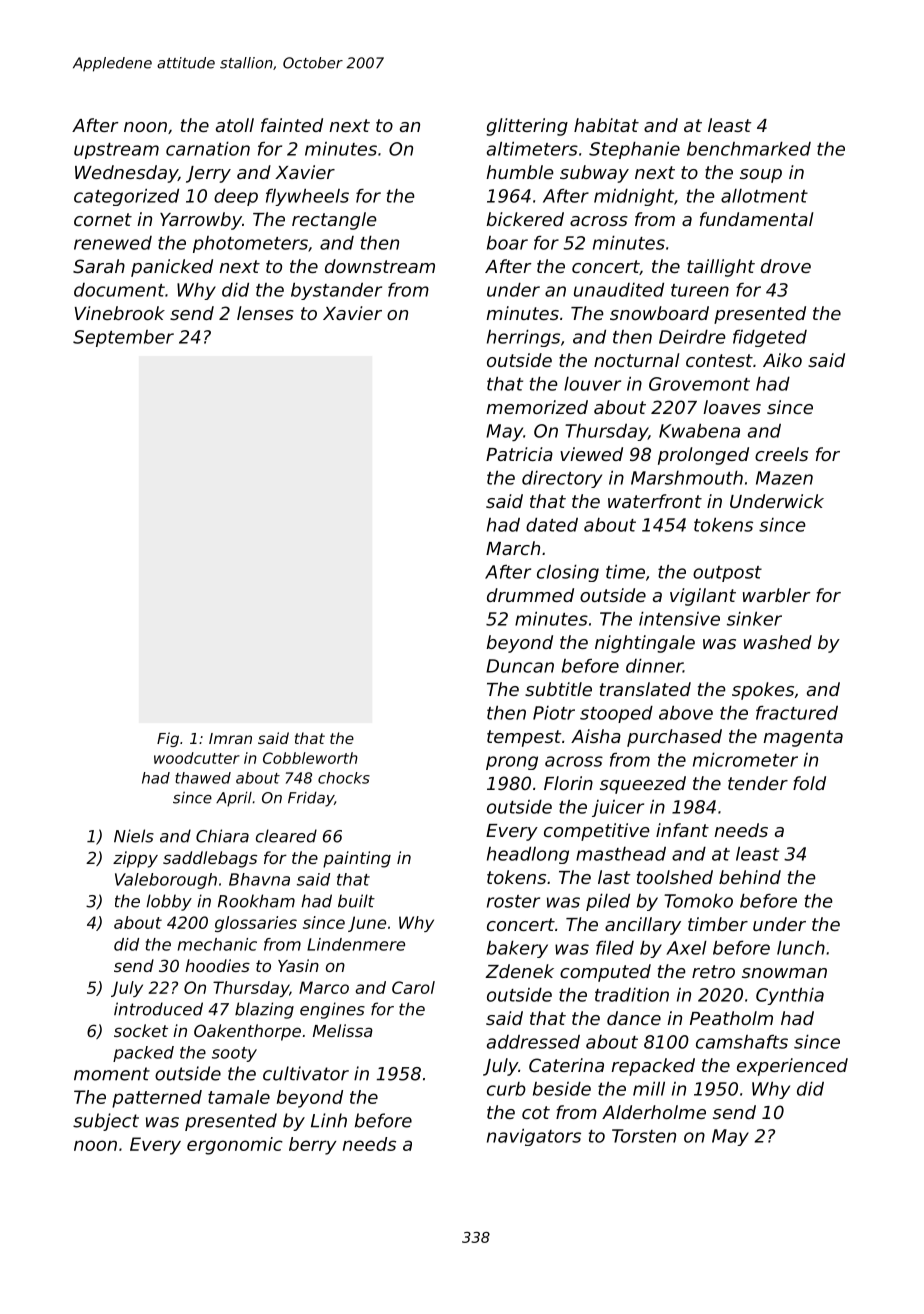  Describe the element at coordinates (329, 1120) in the image. I see `Linh` at that location.
